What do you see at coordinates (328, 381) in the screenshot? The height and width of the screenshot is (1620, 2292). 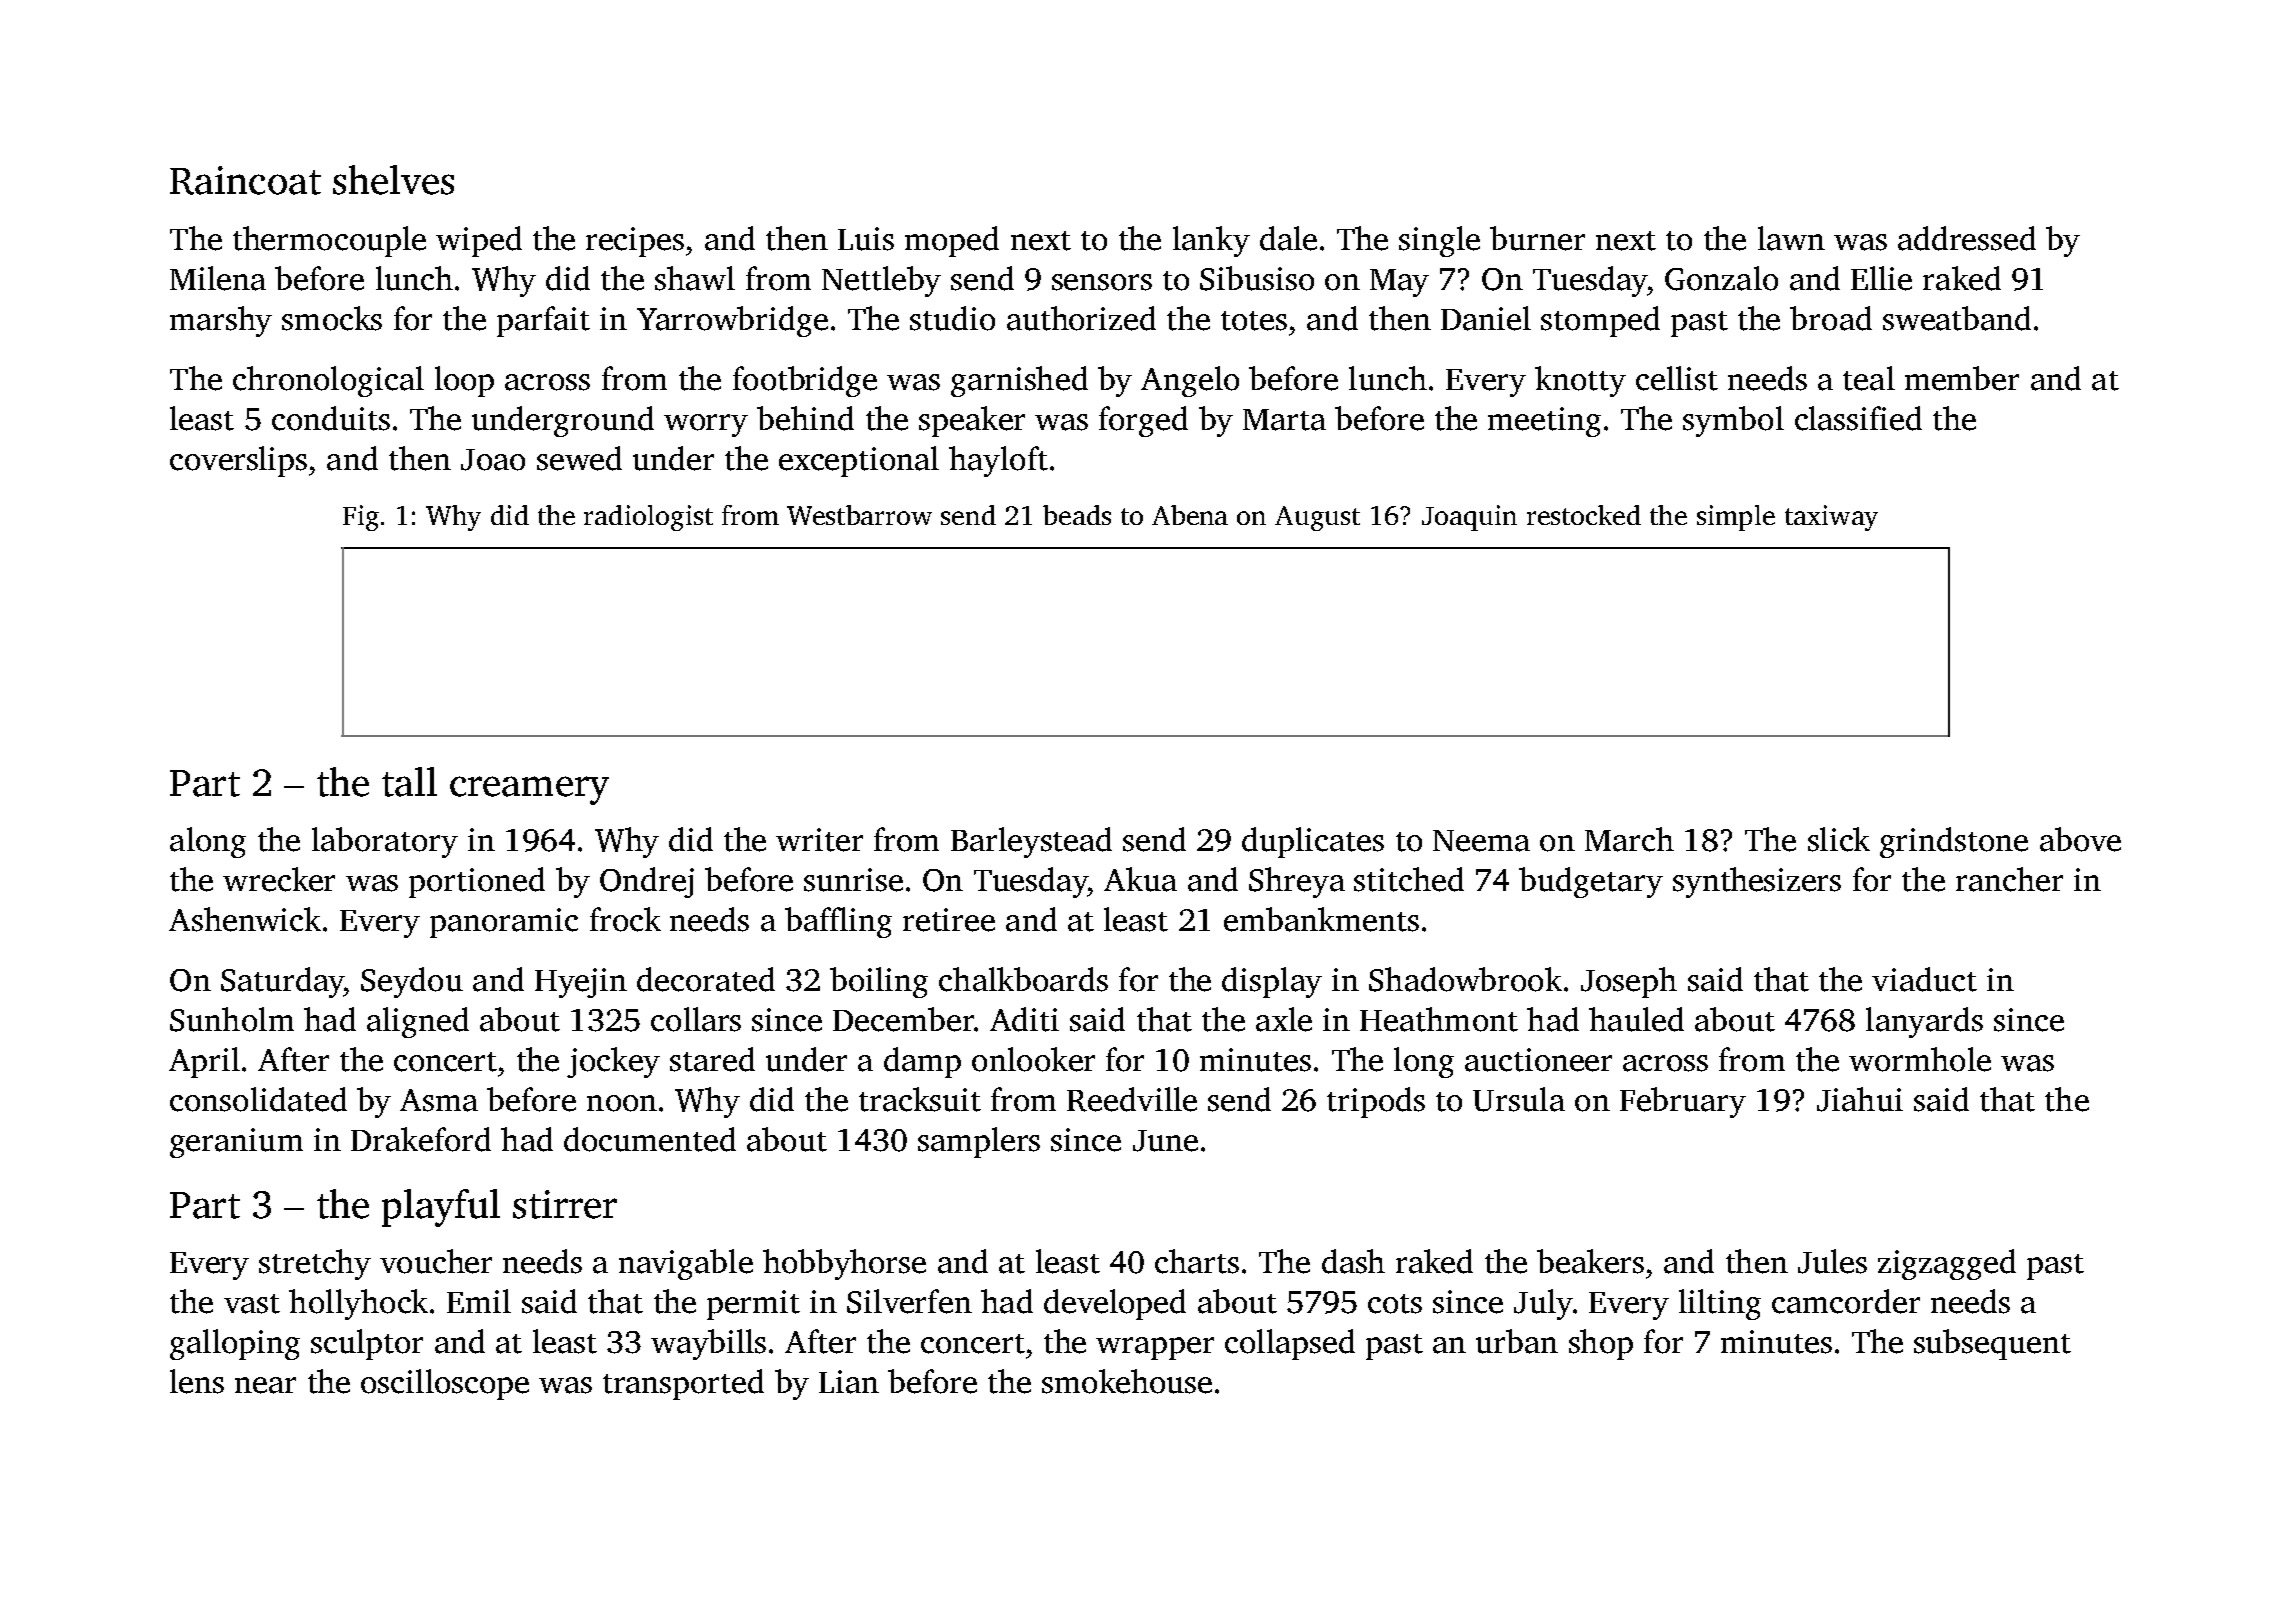 I see `chronological` at bounding box center [328, 381].
